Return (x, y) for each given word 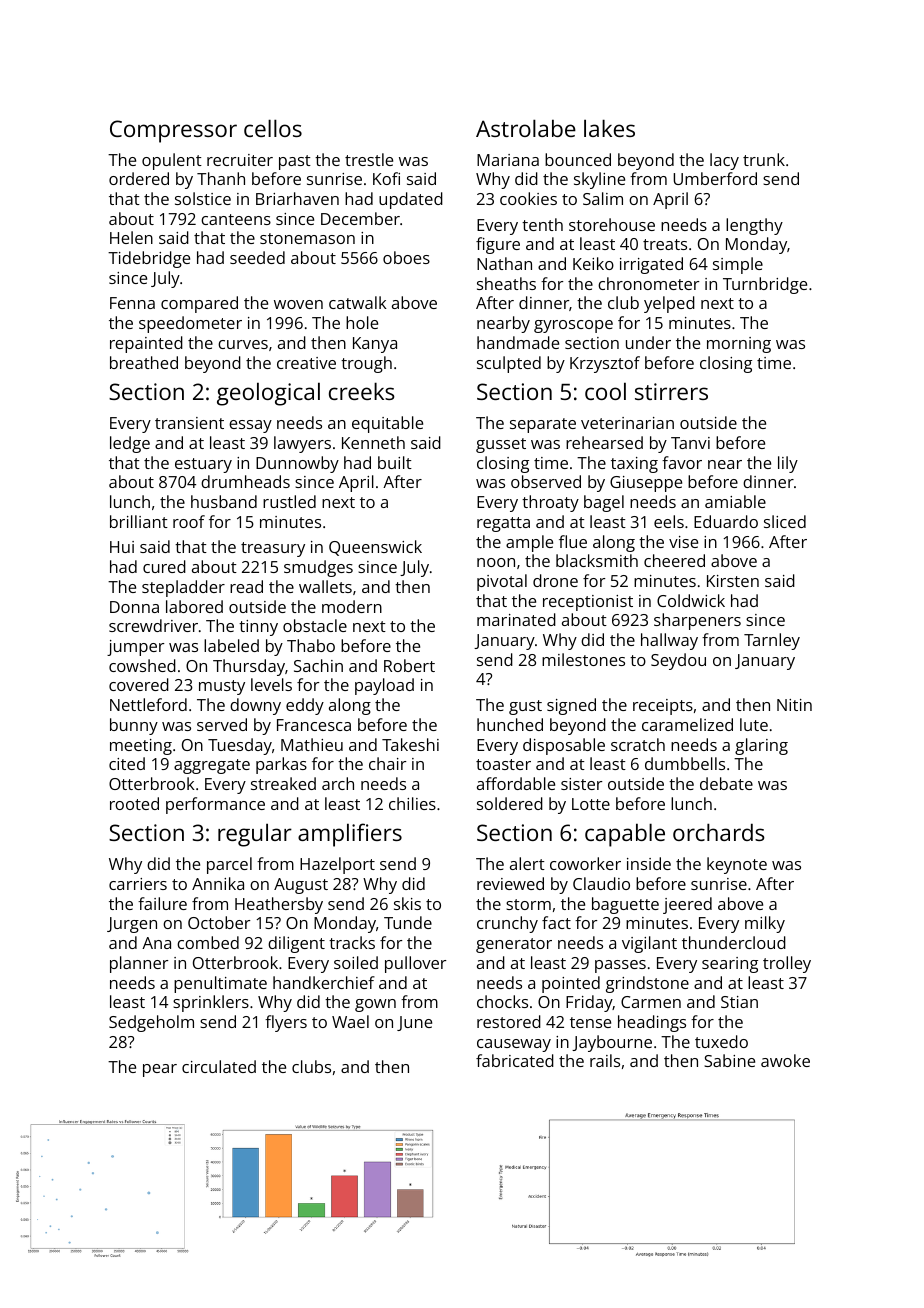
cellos (273, 128)
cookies (528, 198)
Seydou (678, 661)
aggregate (212, 766)
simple (738, 265)
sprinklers (211, 1003)
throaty (550, 503)
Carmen (651, 1002)
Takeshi (410, 744)
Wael (350, 1021)
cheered (674, 560)
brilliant (139, 521)
